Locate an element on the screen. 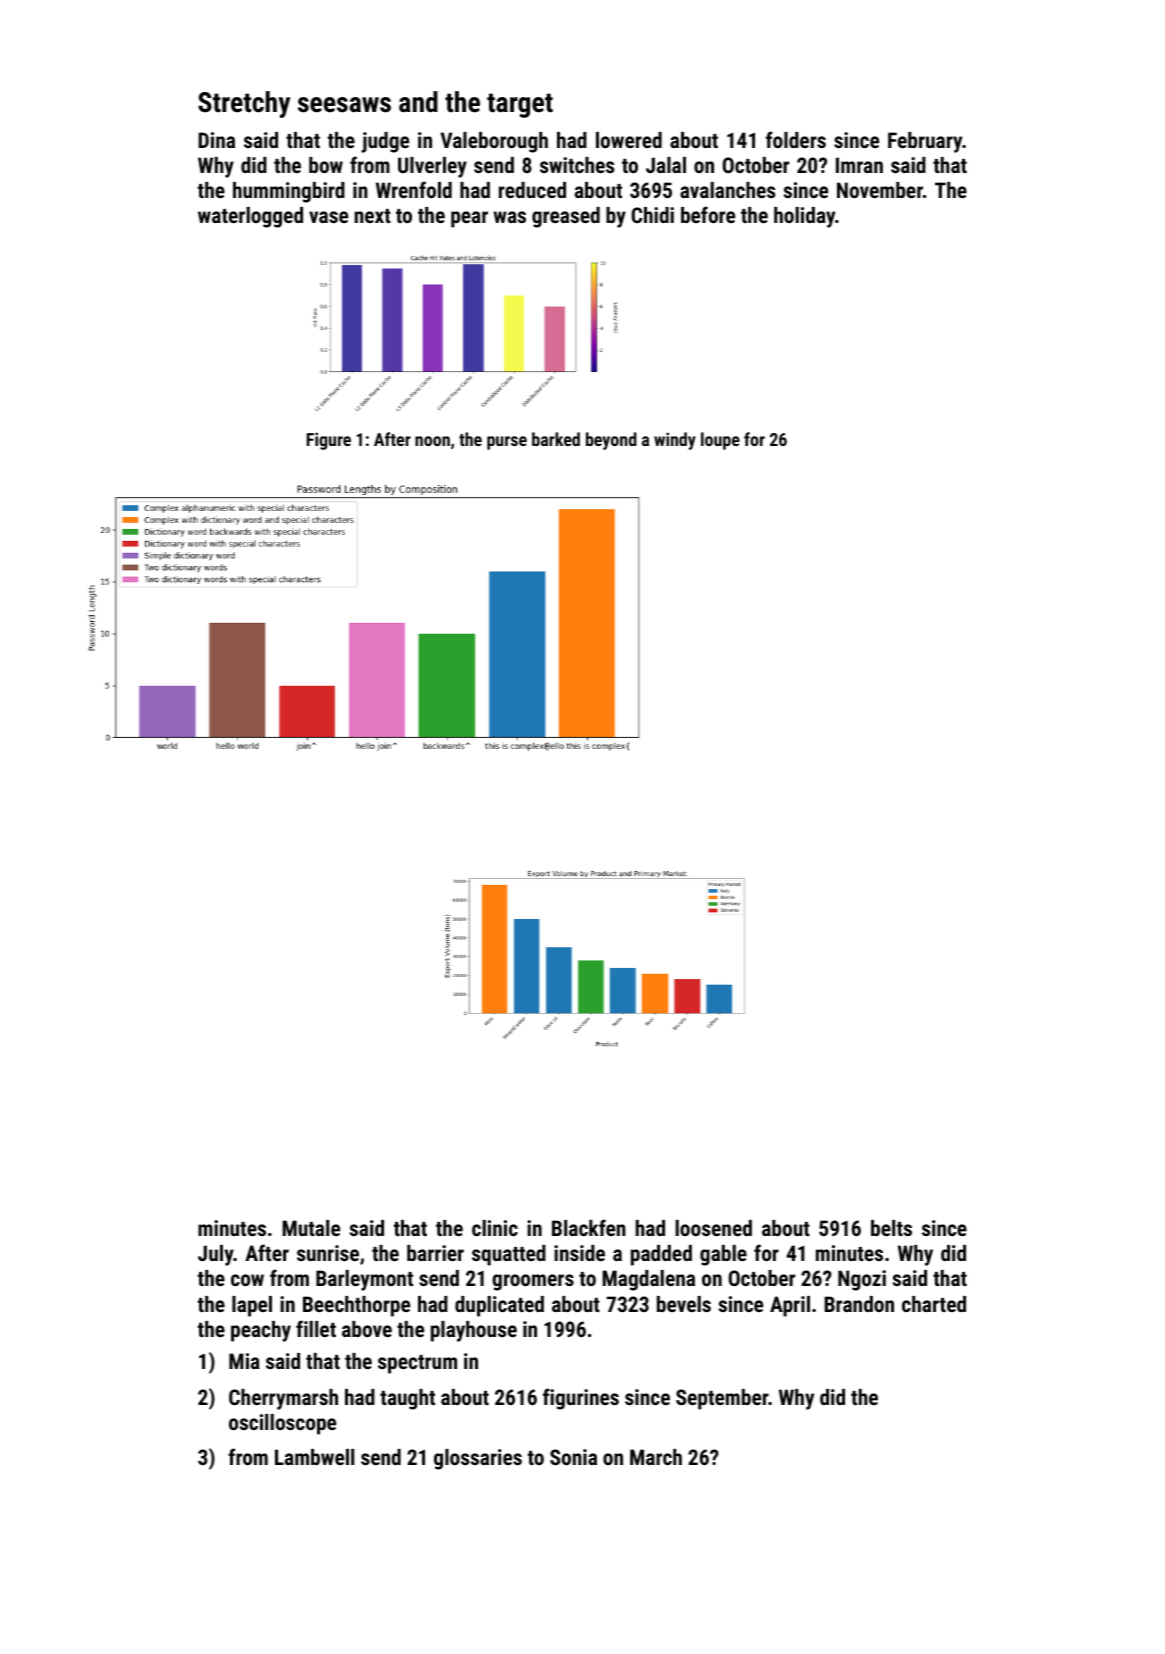 This screenshot has height=1654, width=1165. holiday is located at coordinates (804, 217).
